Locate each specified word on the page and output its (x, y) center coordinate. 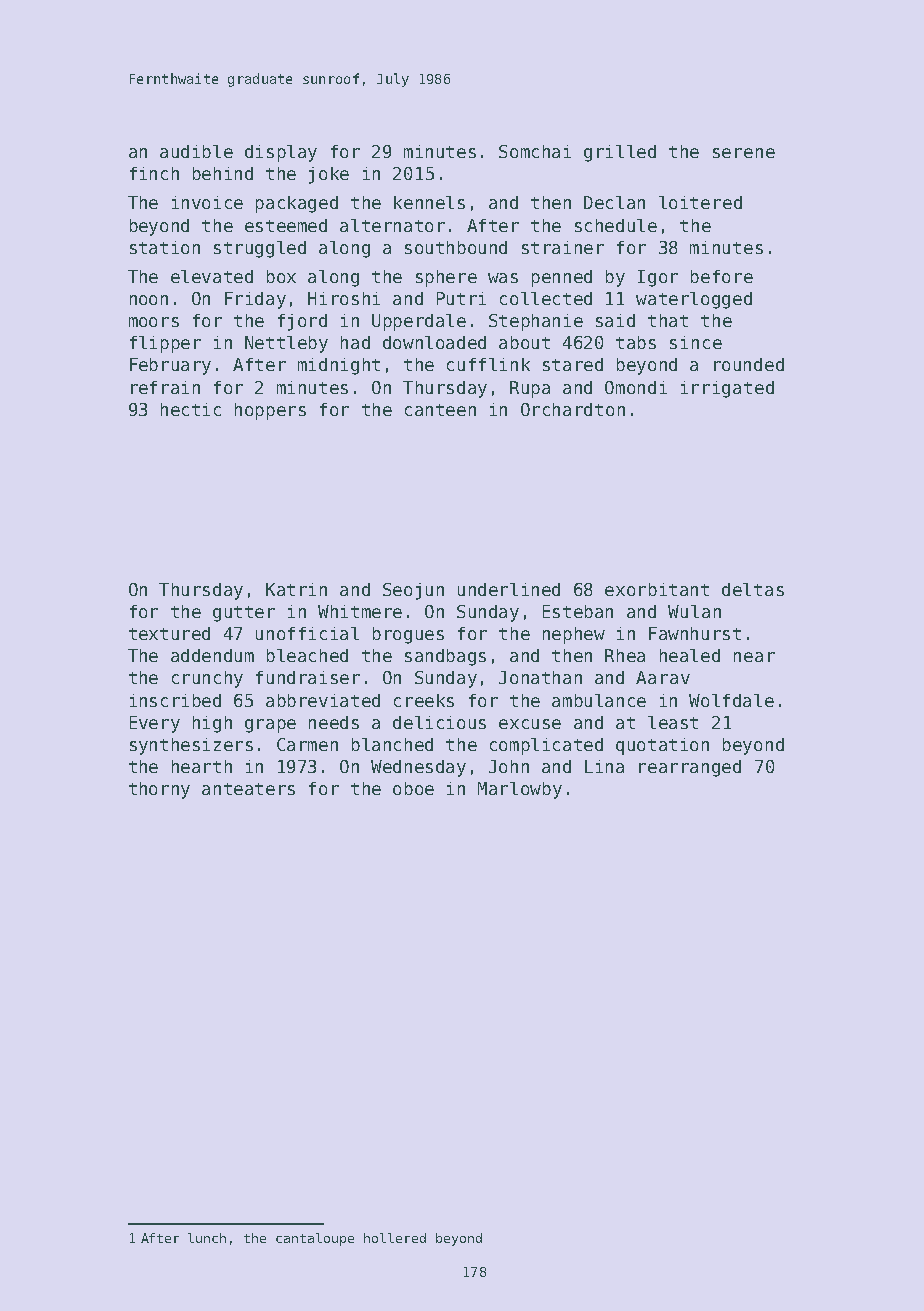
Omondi (636, 387)
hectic (191, 409)
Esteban (578, 611)
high (212, 724)
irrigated (727, 389)
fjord (302, 322)
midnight (339, 366)
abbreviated (323, 700)
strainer (563, 247)
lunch (207, 1238)
